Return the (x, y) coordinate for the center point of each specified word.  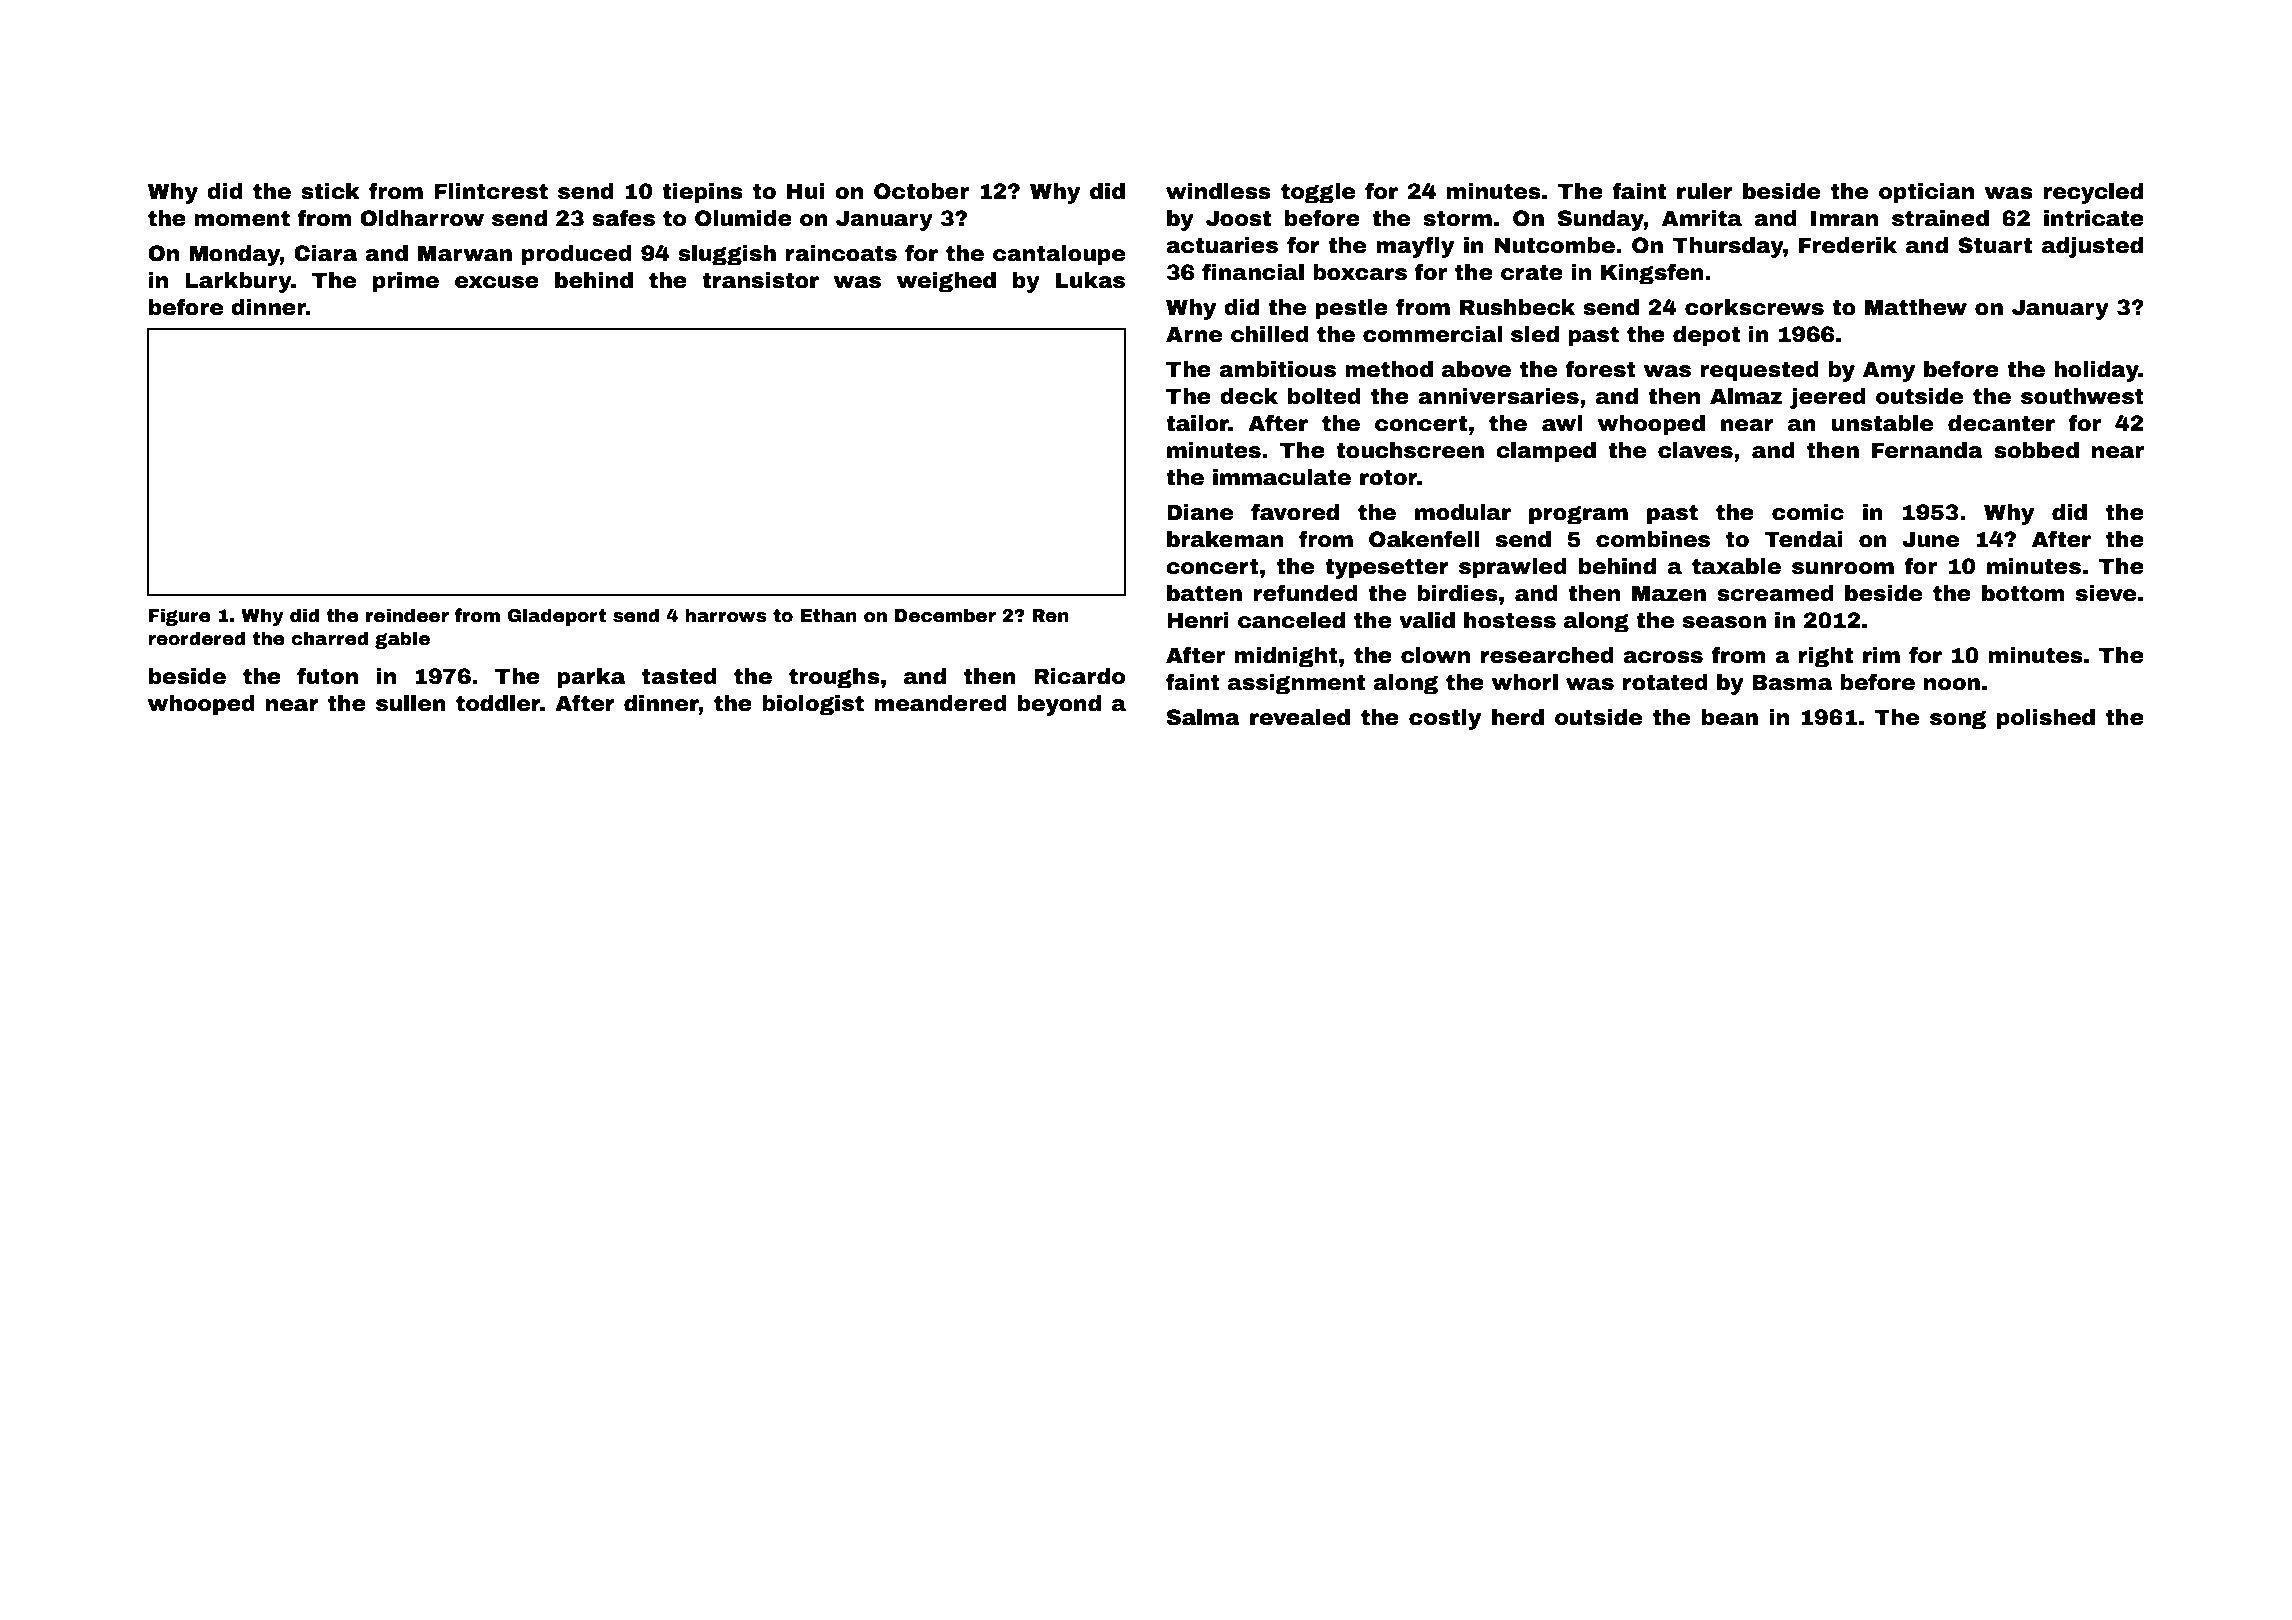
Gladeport (556, 617)
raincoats (841, 253)
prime (406, 282)
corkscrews (1754, 307)
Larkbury (238, 282)
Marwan (465, 253)
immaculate (1282, 477)
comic (1808, 512)
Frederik (1848, 245)
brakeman (1225, 539)
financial (1253, 272)
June (1931, 539)
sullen (411, 703)
